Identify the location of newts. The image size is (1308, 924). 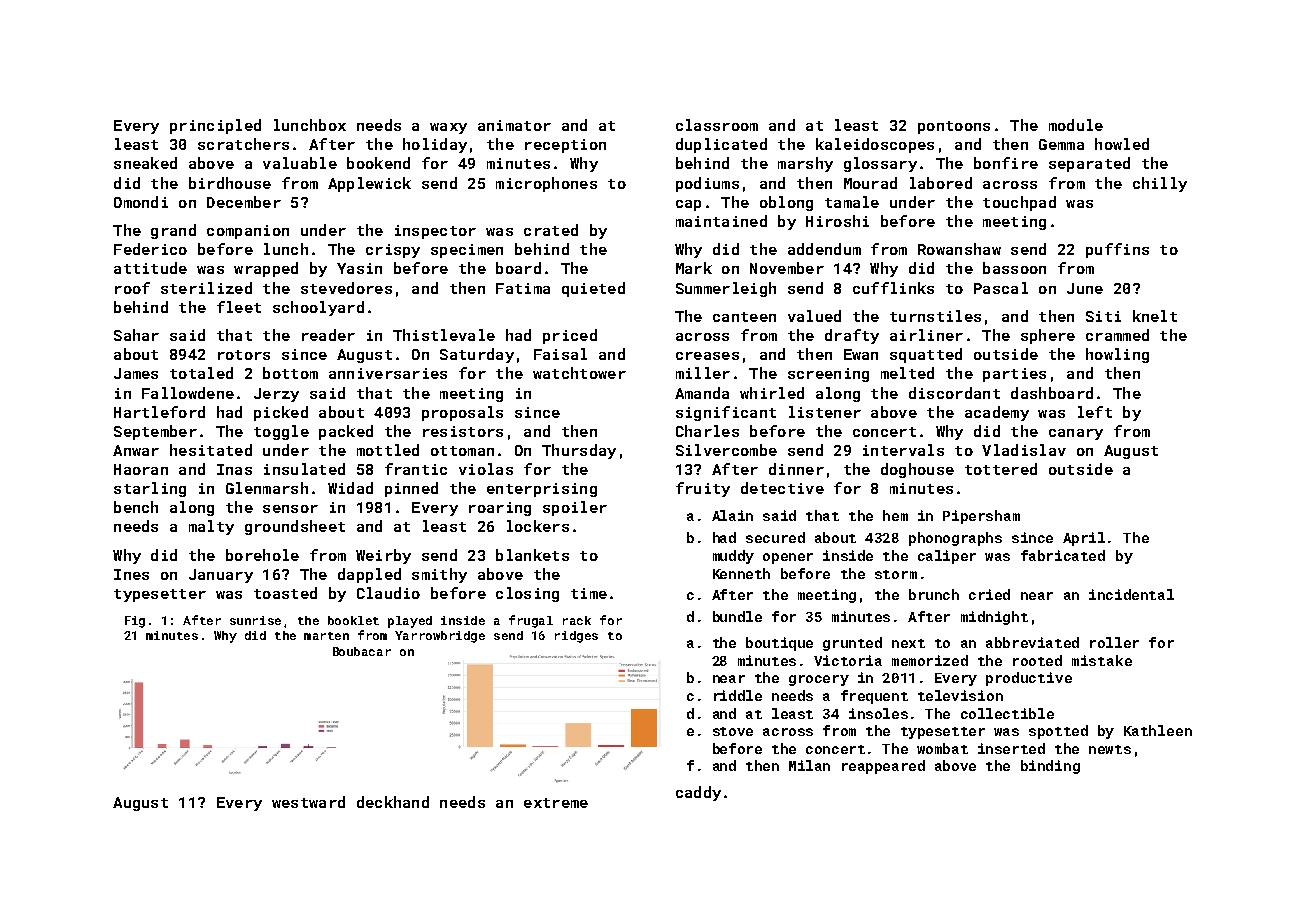
(1110, 749).
